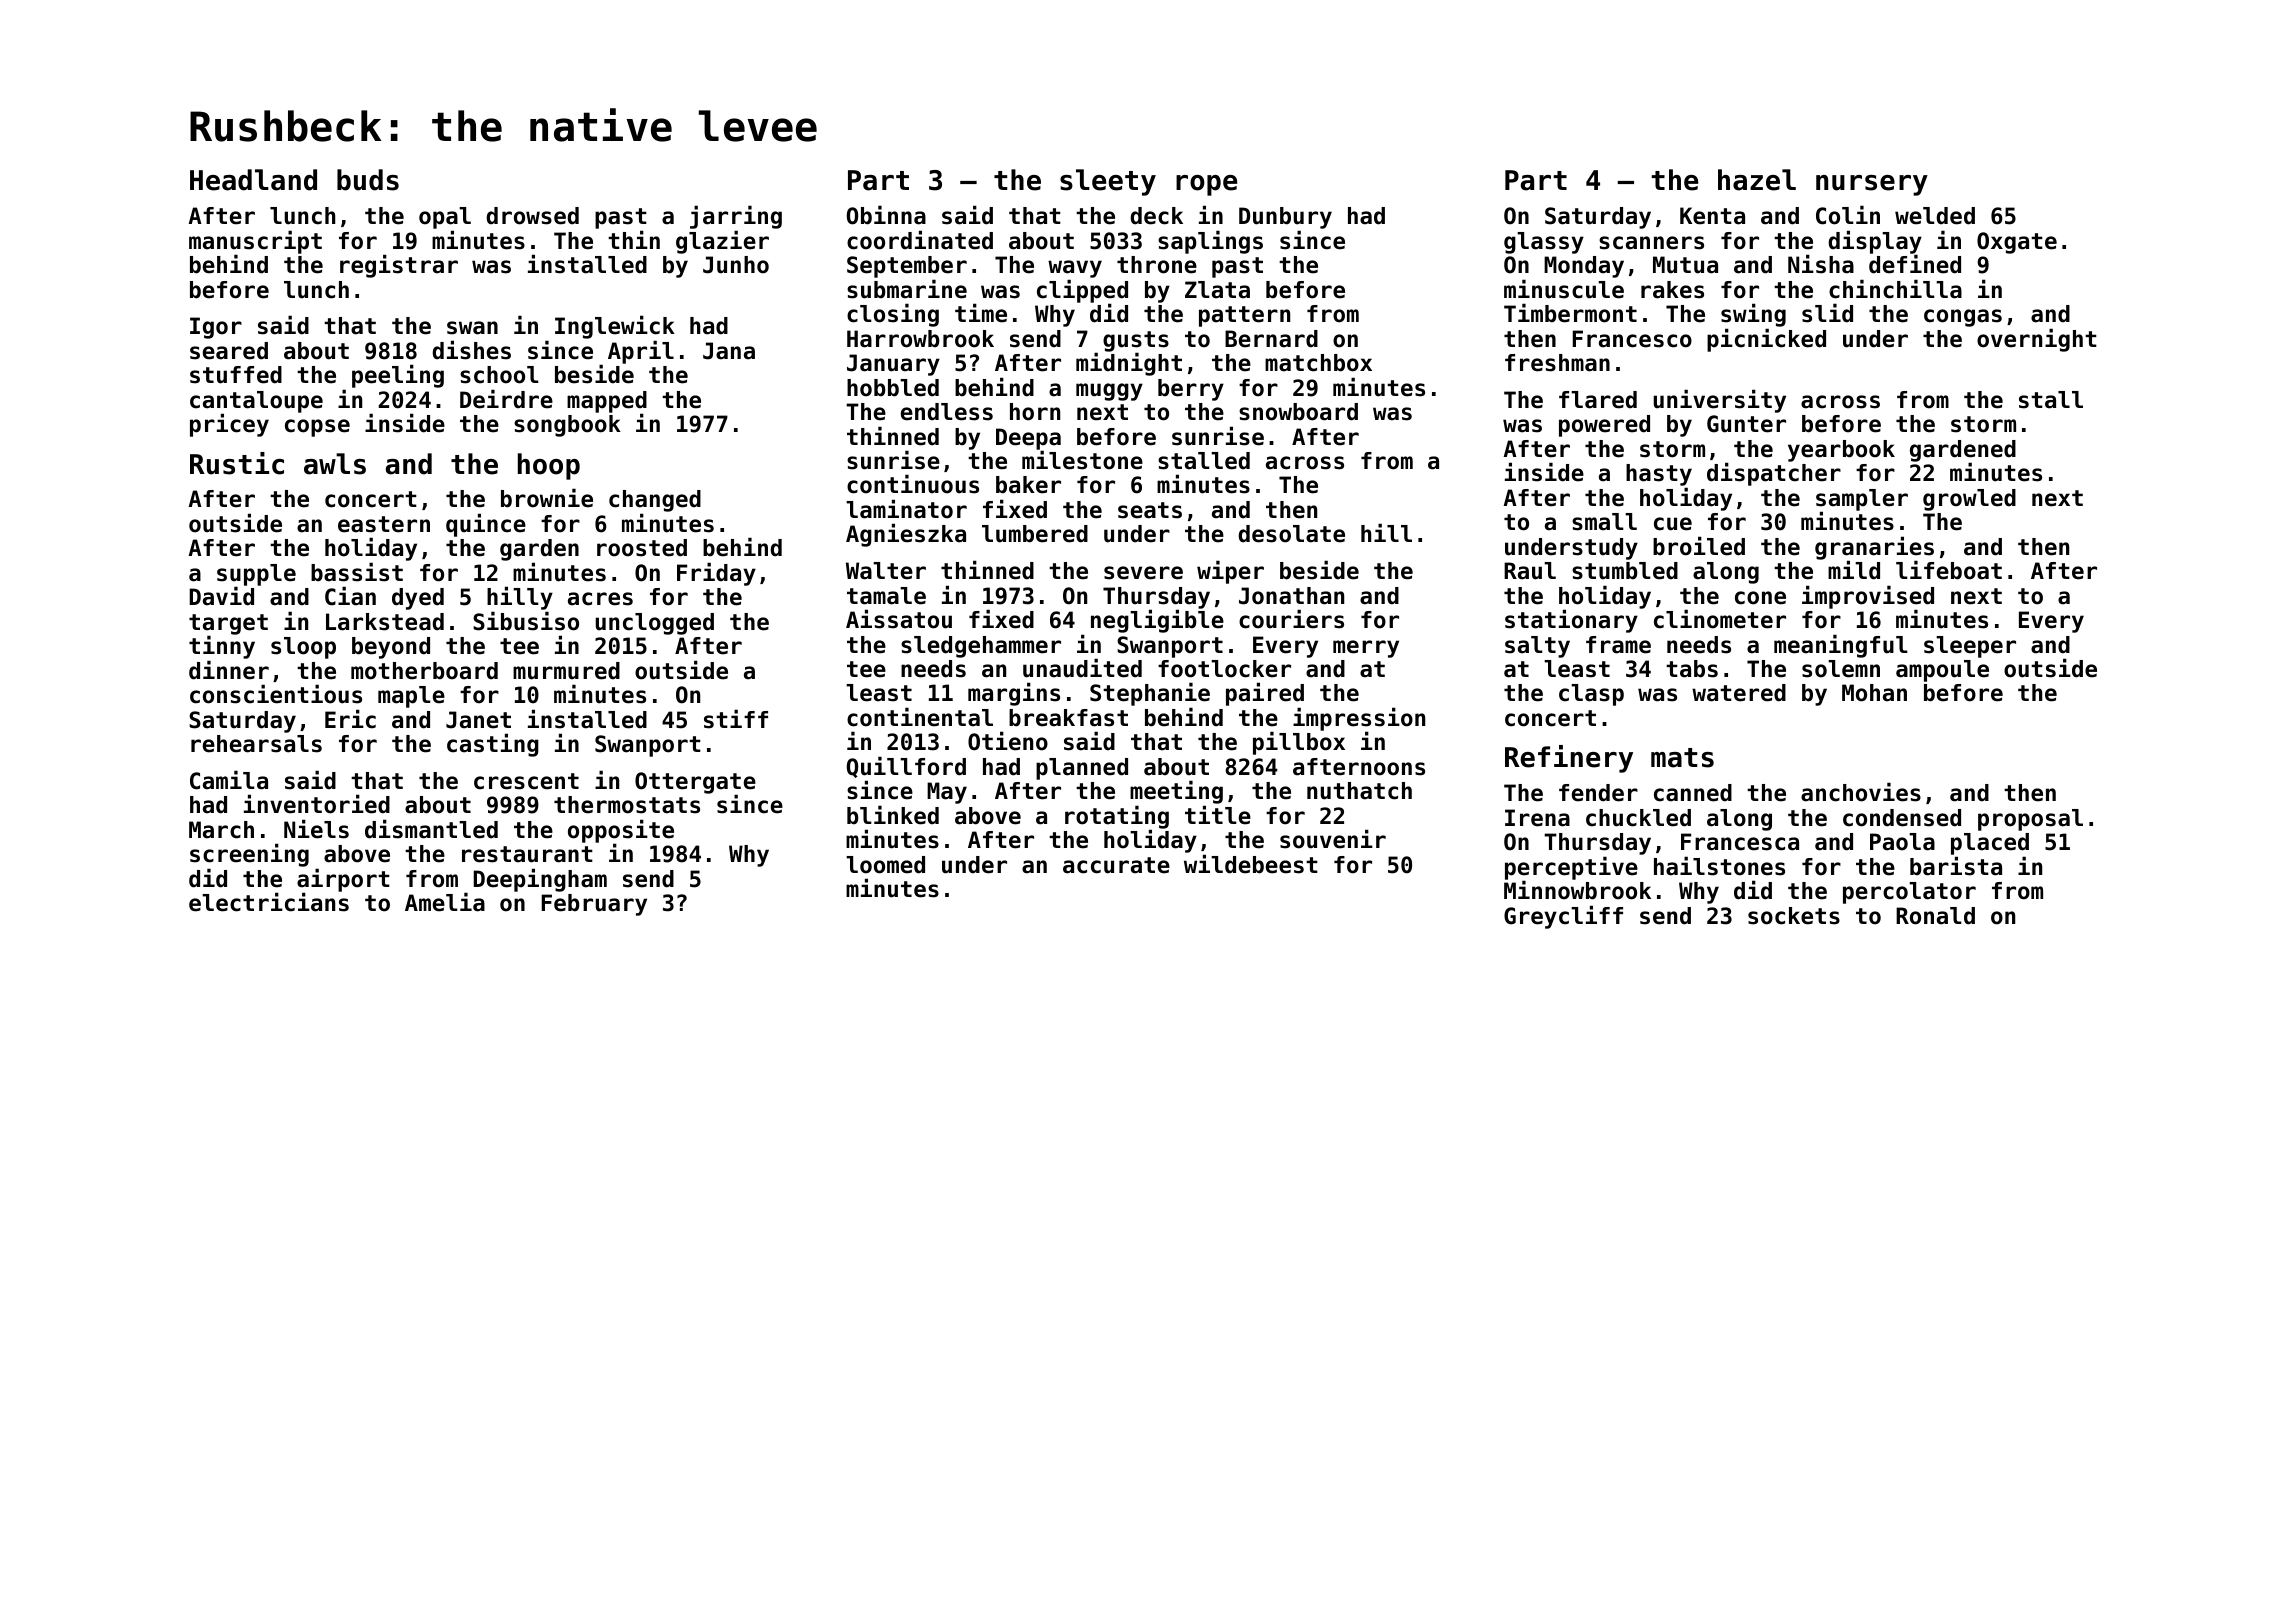  What do you see at coordinates (607, 402) in the screenshot?
I see `mapped` at bounding box center [607, 402].
